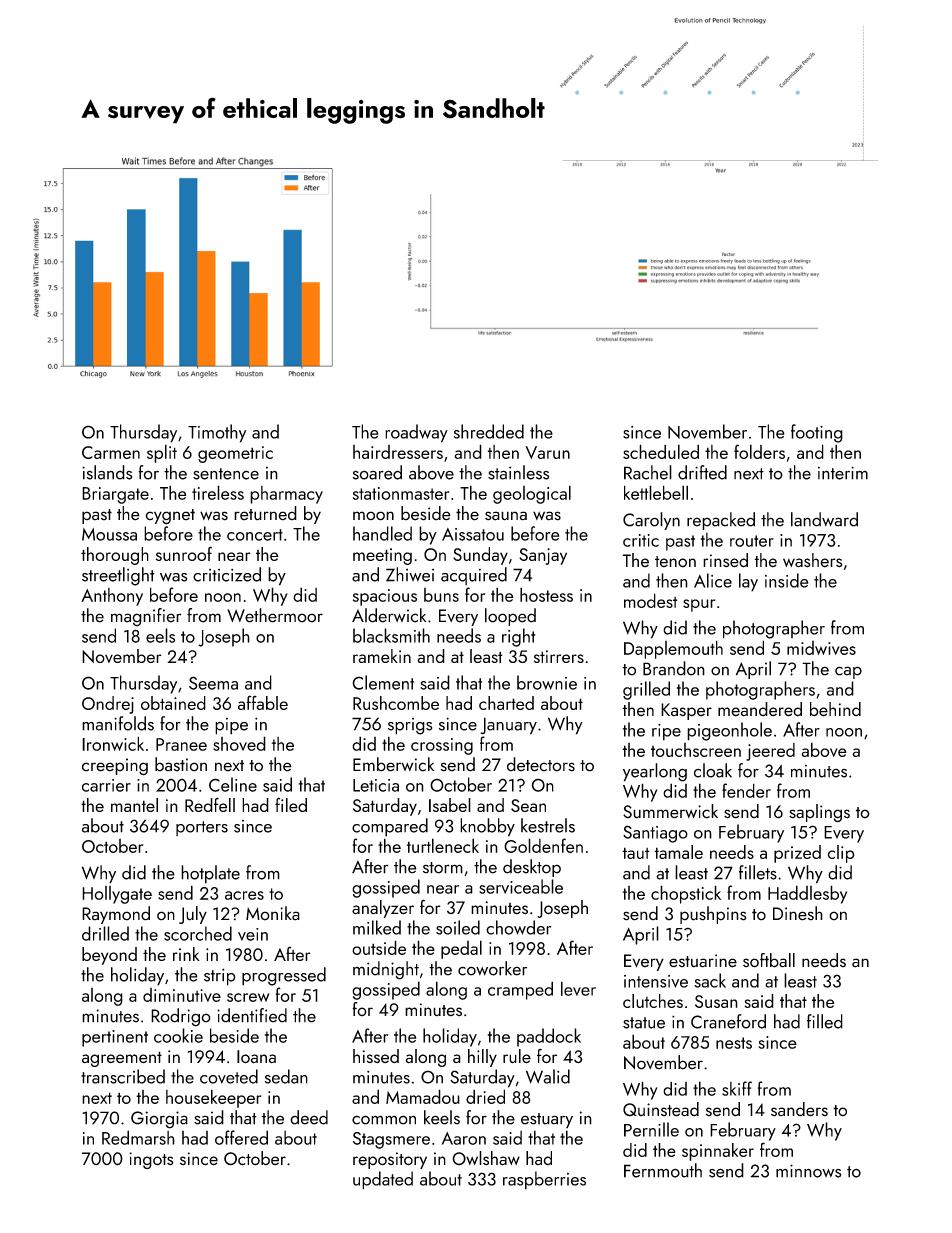 The image size is (952, 1233). I want to click on stationmaster, so click(401, 493).
